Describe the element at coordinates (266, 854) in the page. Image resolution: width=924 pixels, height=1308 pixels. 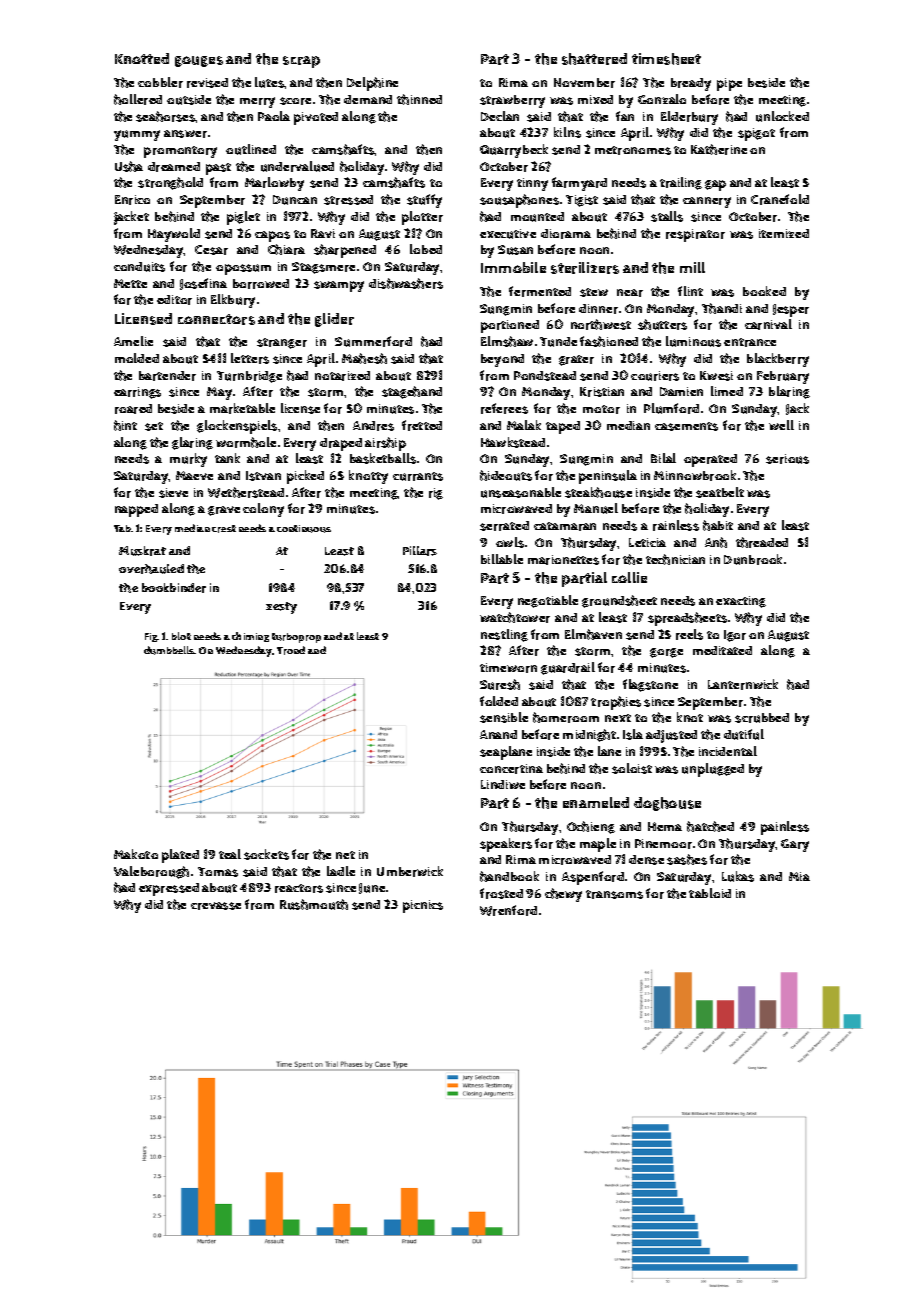
I see `sockets` at that location.
